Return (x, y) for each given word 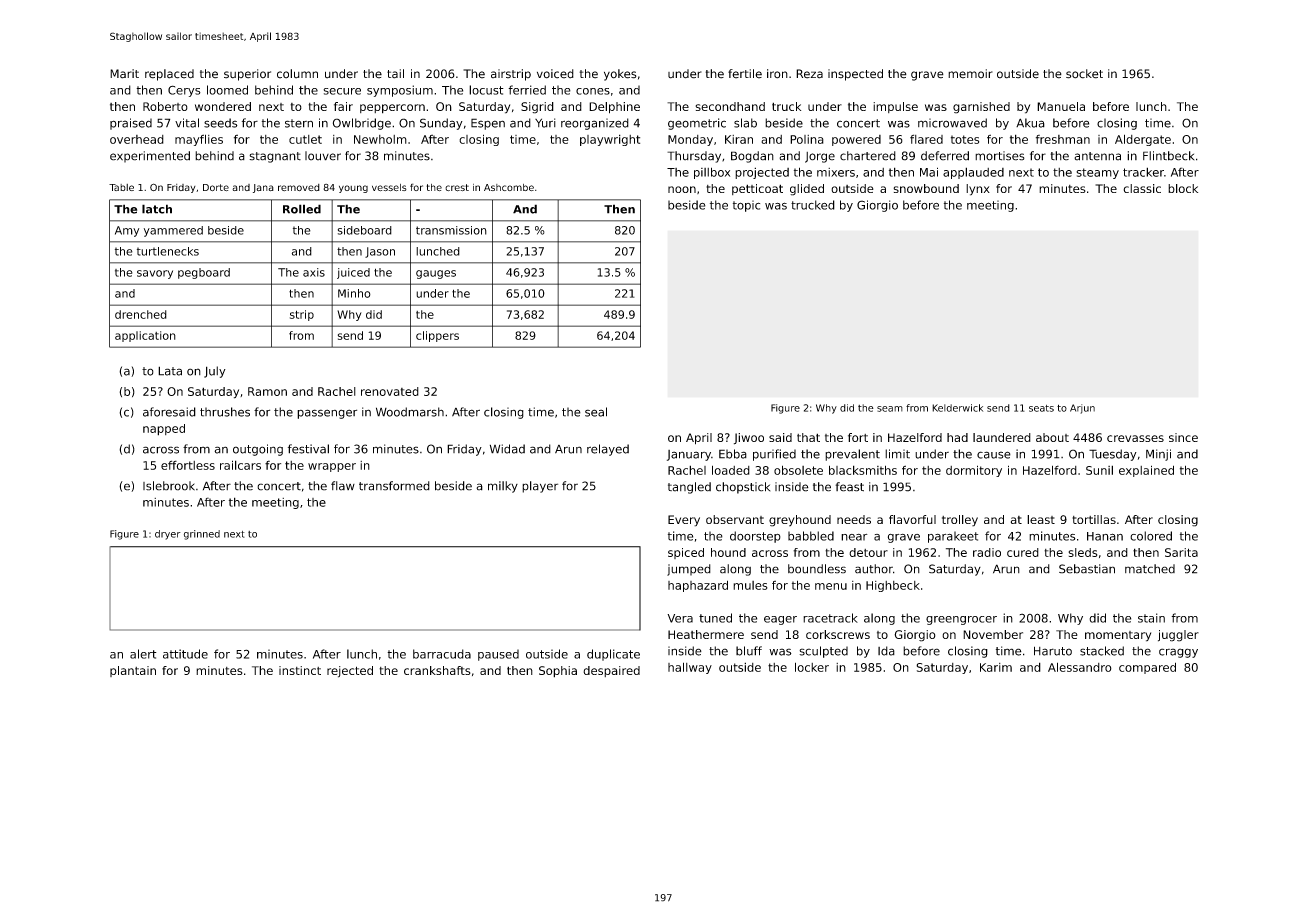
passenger (327, 414)
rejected (350, 672)
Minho (354, 293)
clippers (437, 336)
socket (1084, 74)
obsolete (798, 470)
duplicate (613, 655)
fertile (745, 74)
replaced (169, 75)
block (1183, 188)
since (1183, 437)
